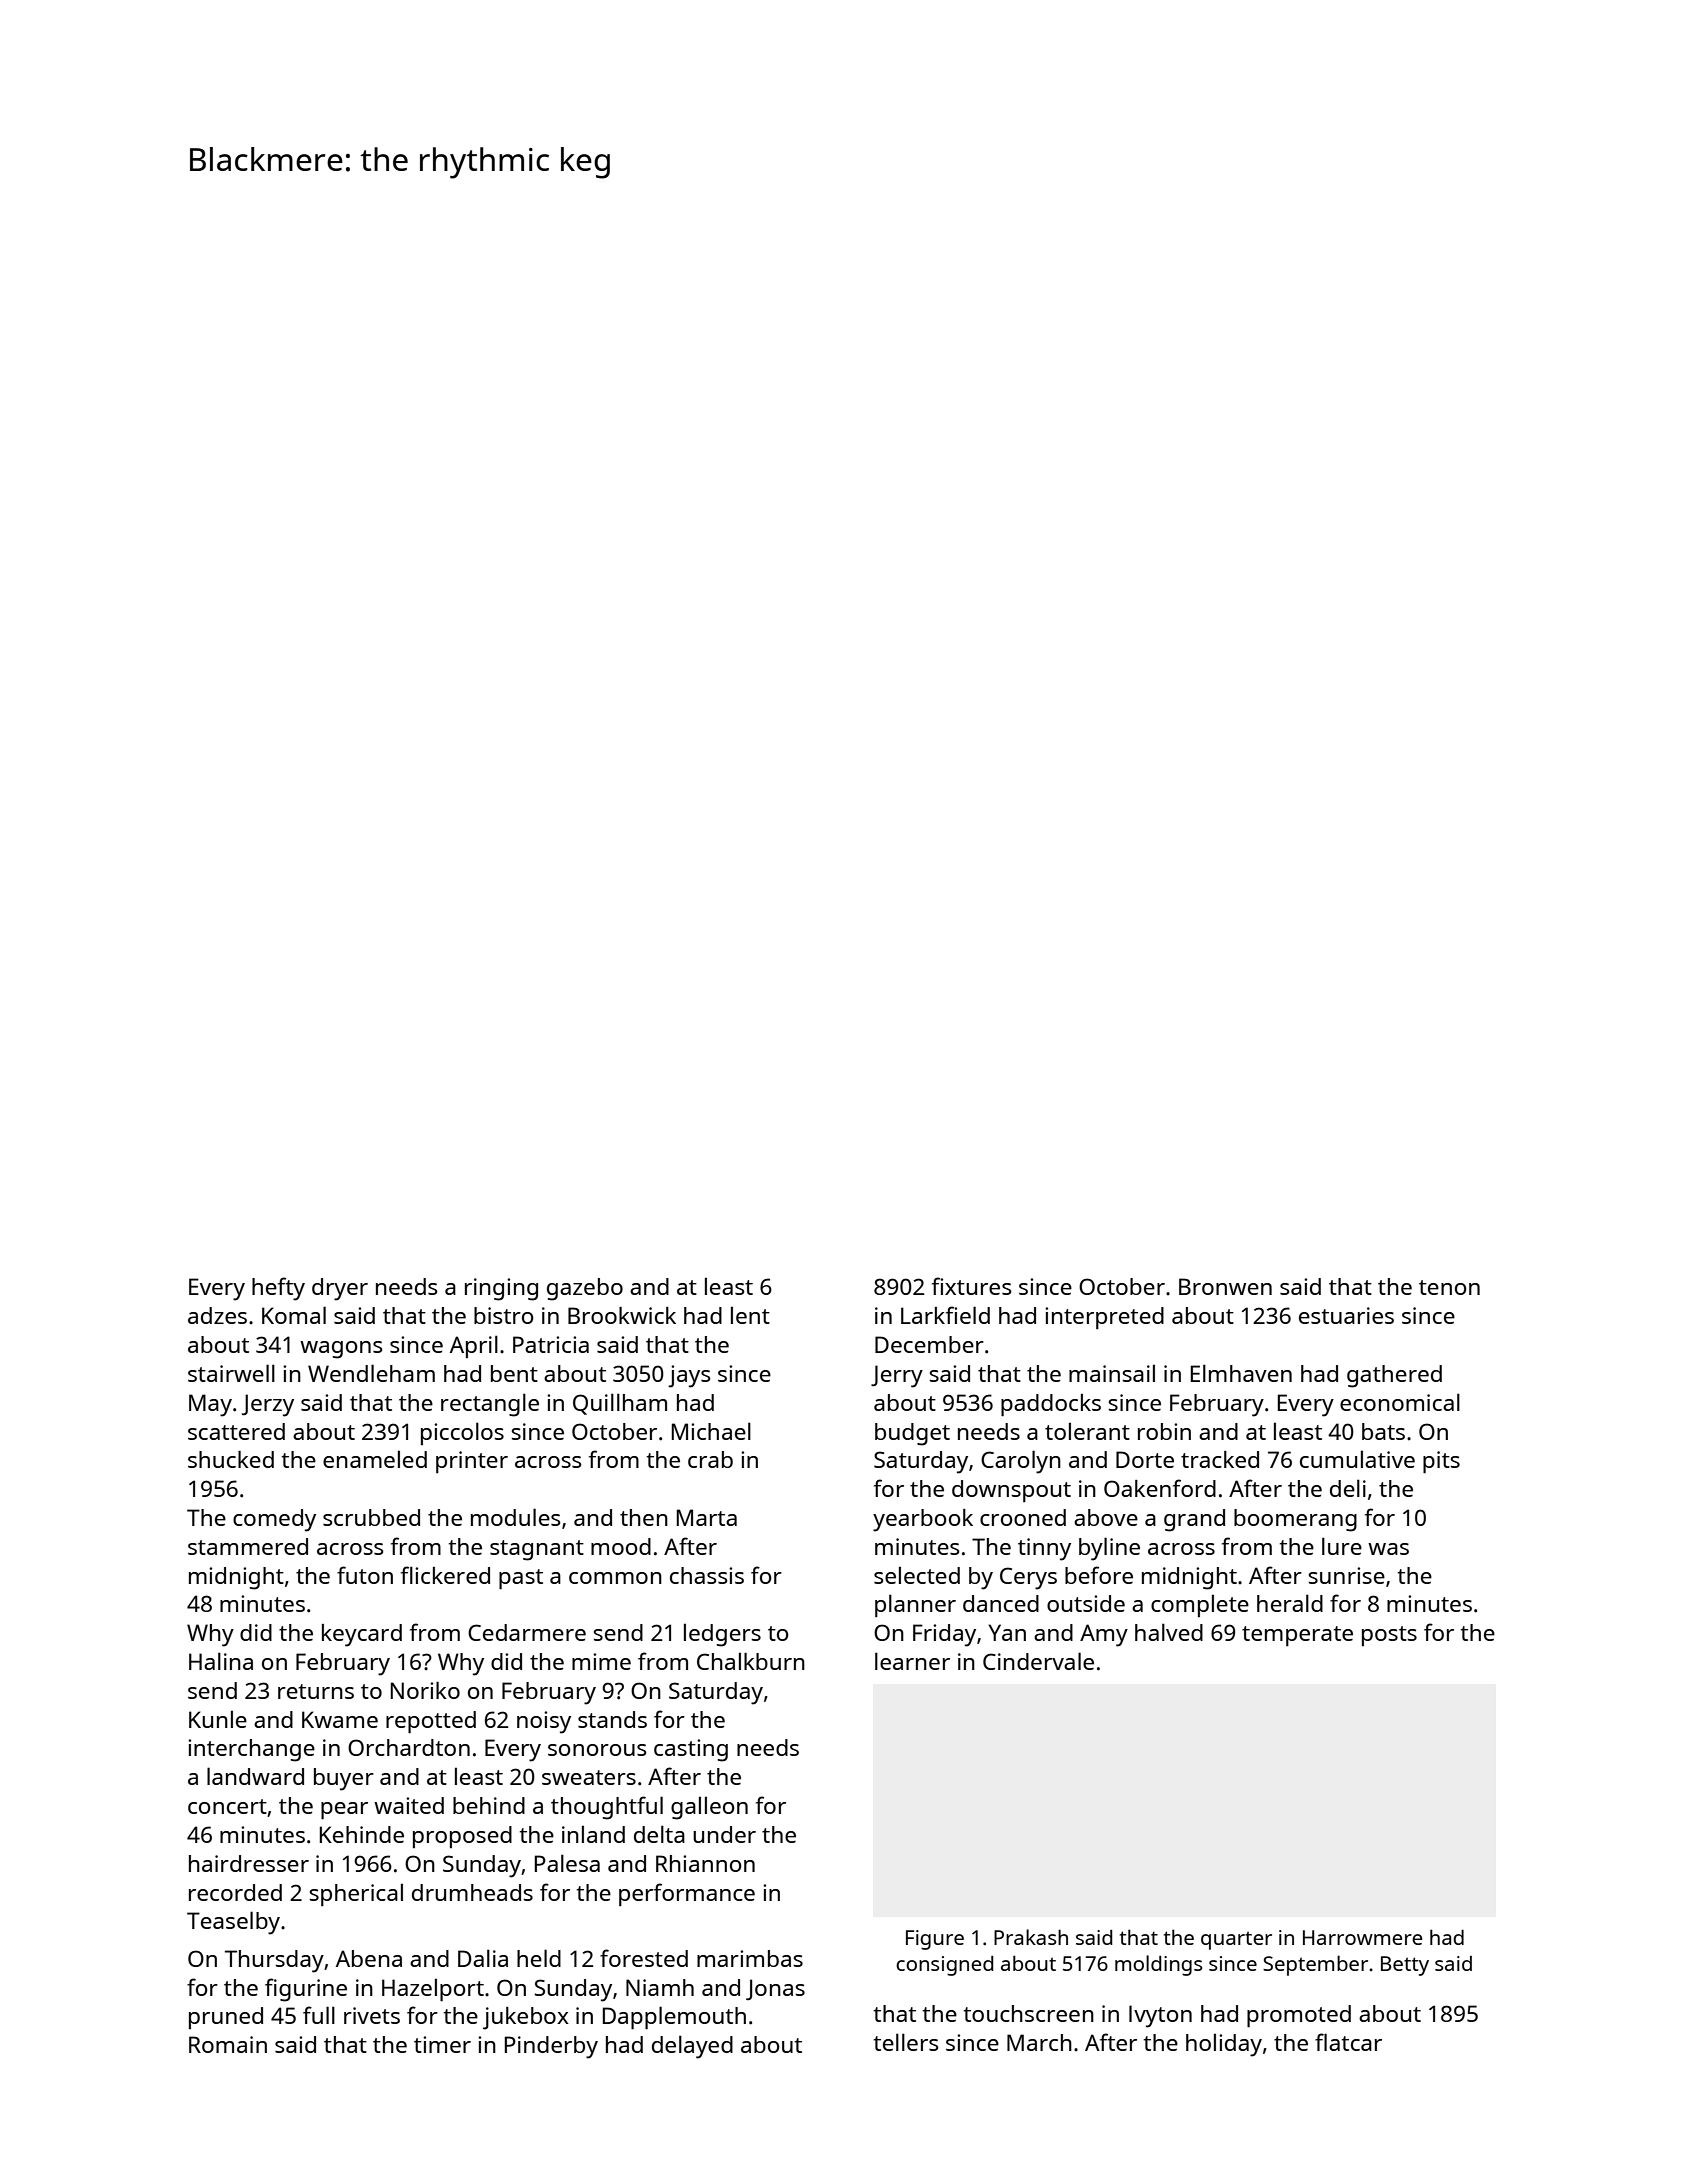 The image size is (1683, 2178). I want to click on temperate, so click(1297, 1636).
